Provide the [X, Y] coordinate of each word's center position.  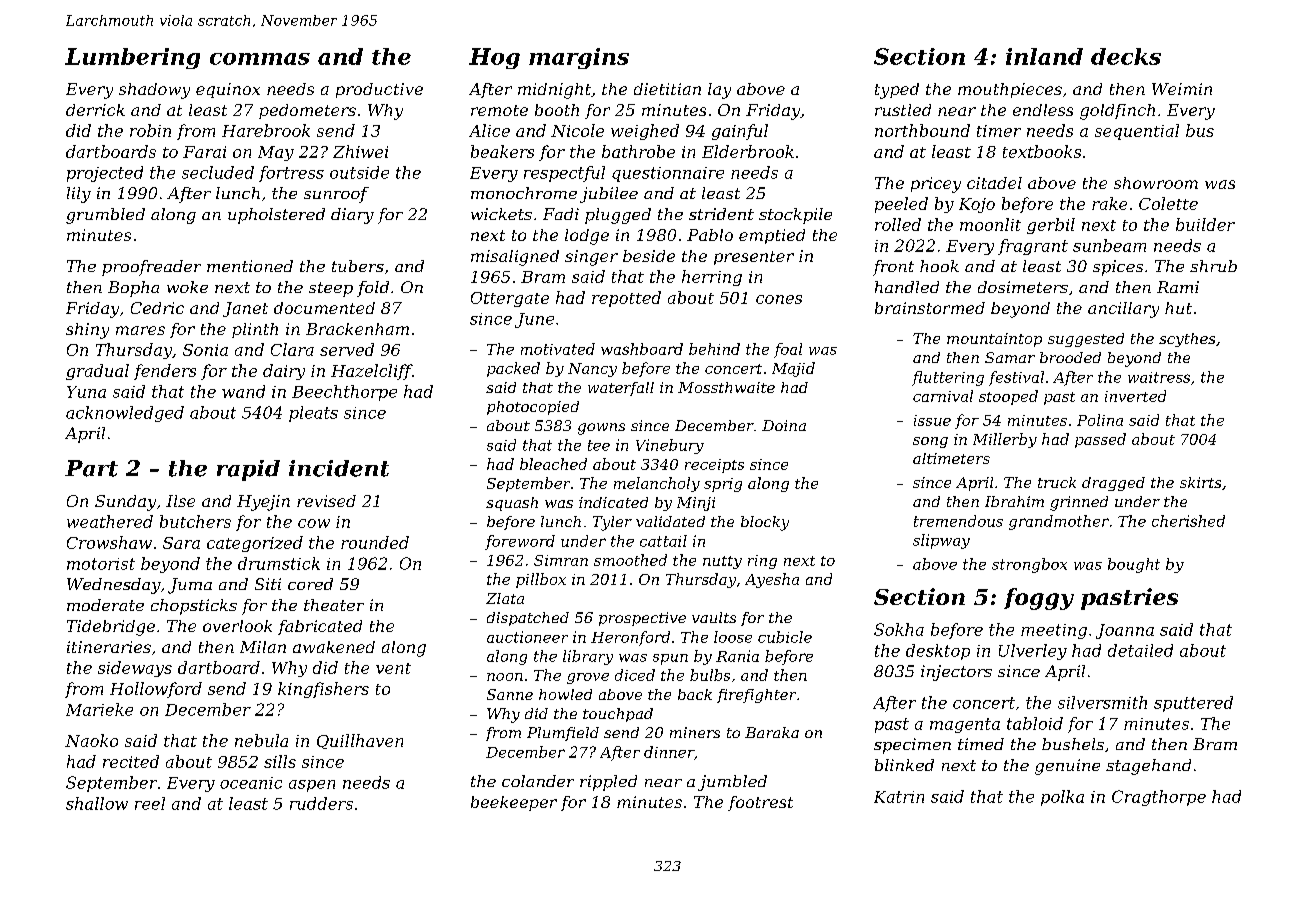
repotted [626, 299]
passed [1100, 440]
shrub [1213, 266]
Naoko [91, 740]
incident [339, 468]
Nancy [592, 370]
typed [897, 91]
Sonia [205, 350]
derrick [95, 110]
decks [1126, 56]
